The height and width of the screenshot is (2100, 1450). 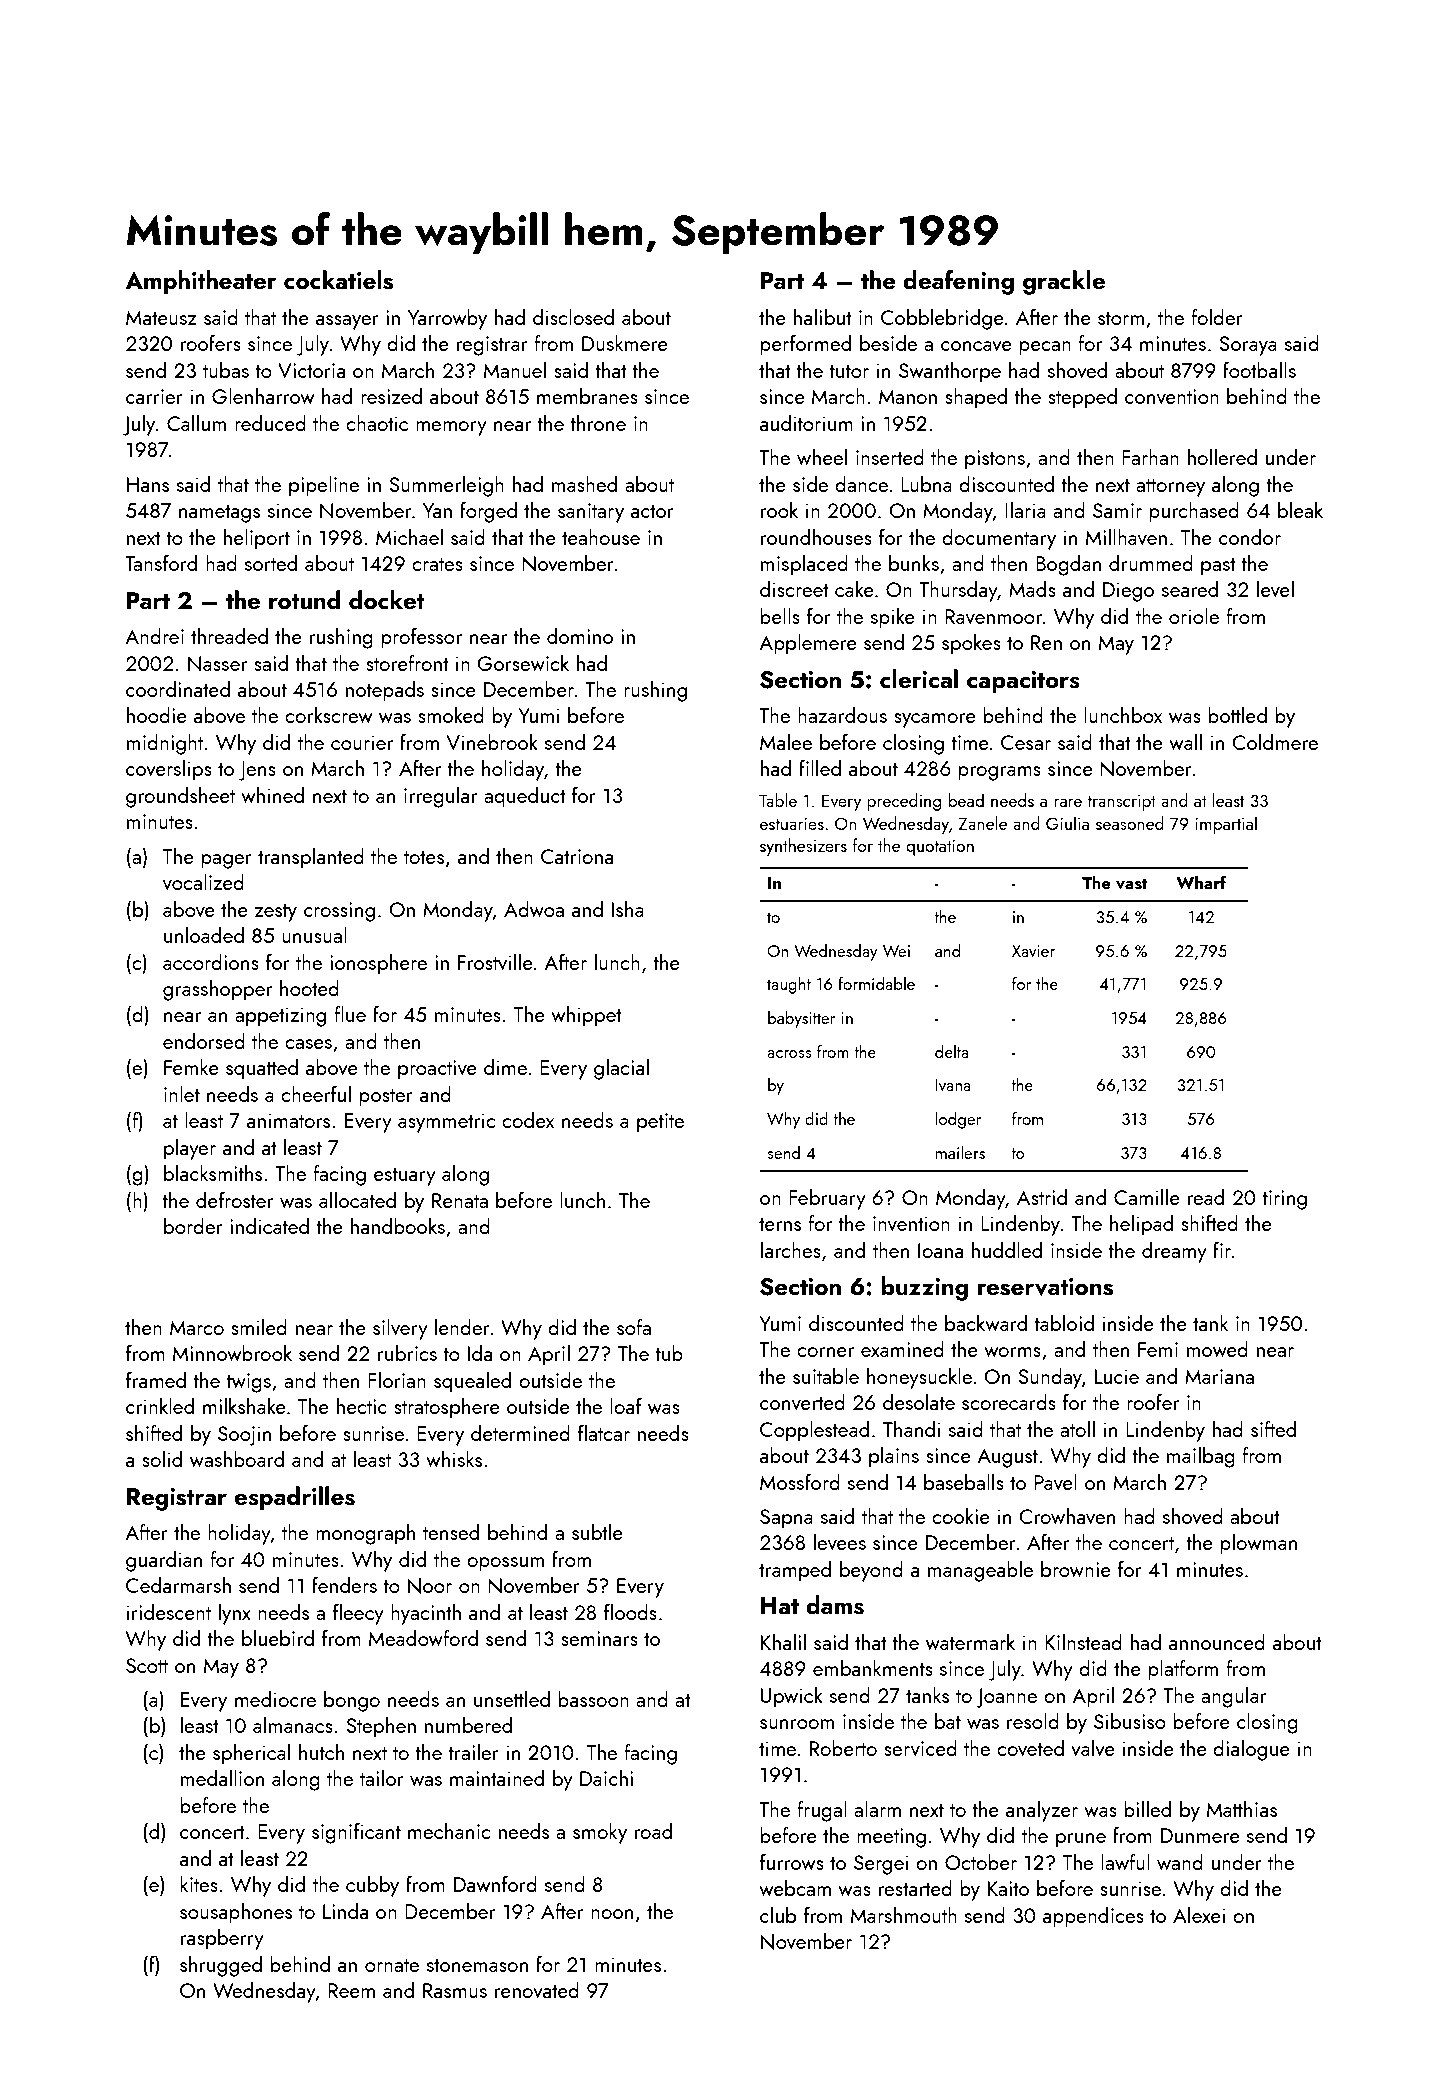 I want to click on wall, so click(x=1185, y=741).
